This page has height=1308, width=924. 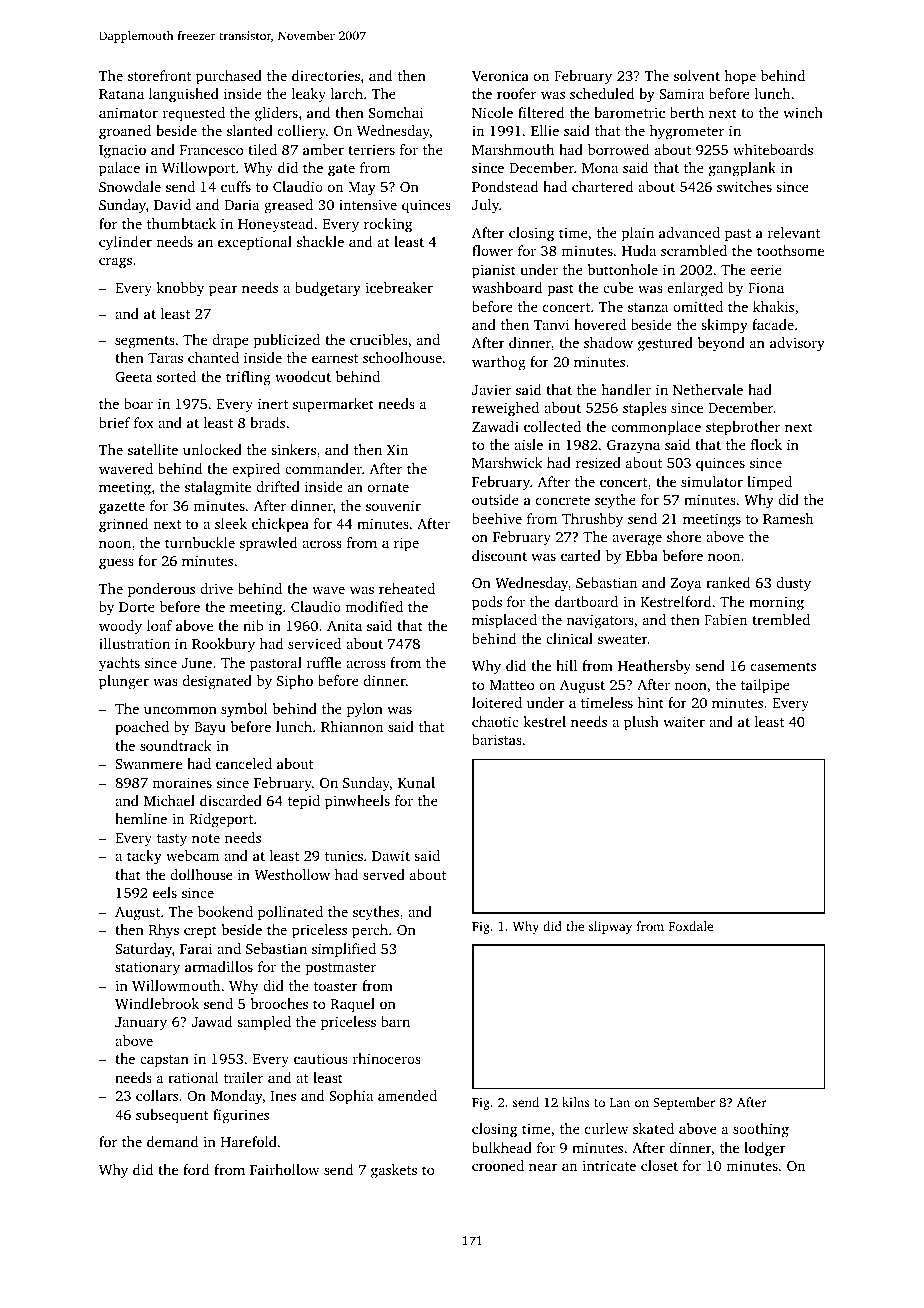 What do you see at coordinates (395, 1021) in the page?
I see `barn` at bounding box center [395, 1021].
